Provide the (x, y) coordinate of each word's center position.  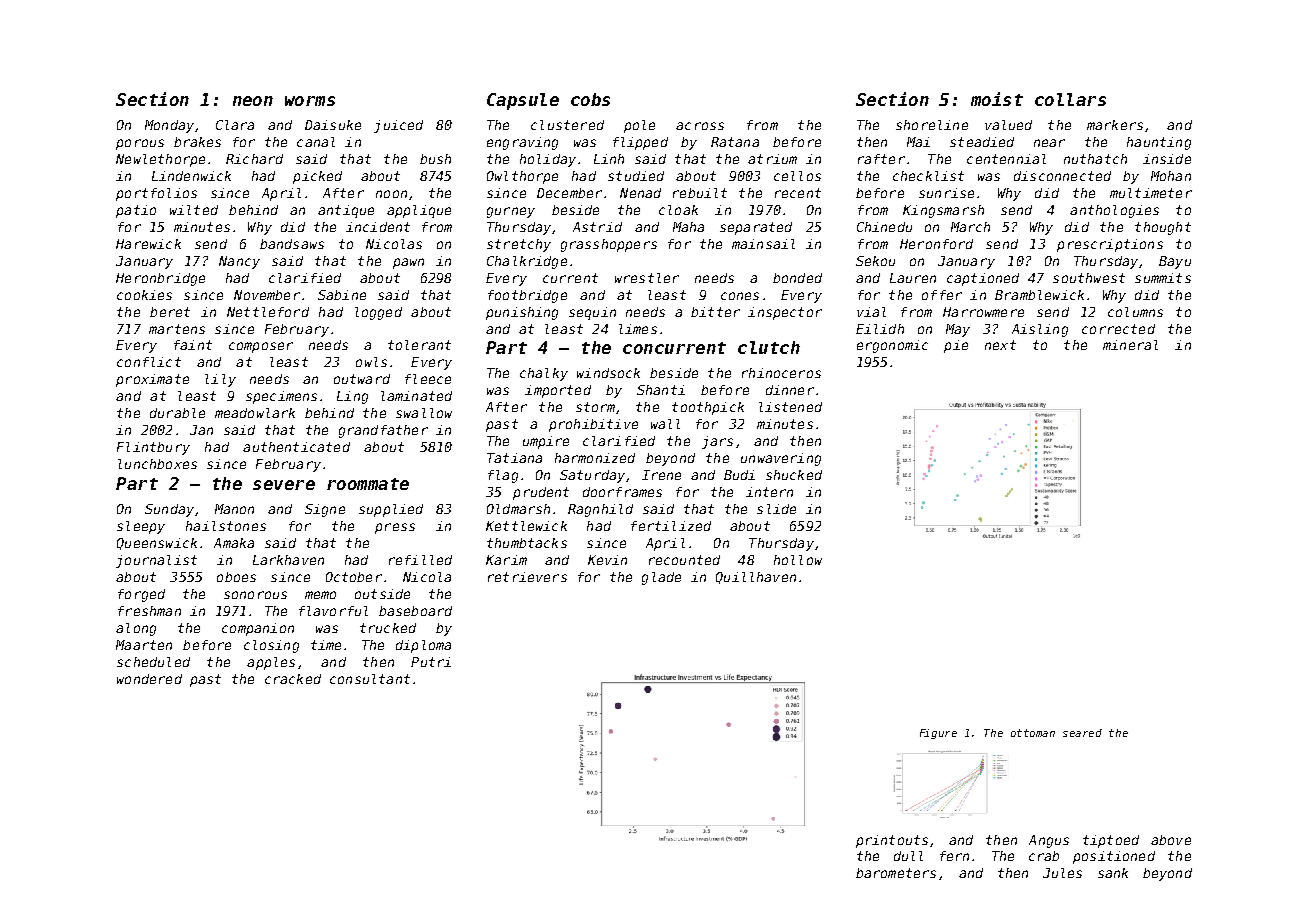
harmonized (595, 458)
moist (997, 99)
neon (253, 101)
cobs (590, 99)
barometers (896, 873)
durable (177, 413)
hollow (798, 560)
